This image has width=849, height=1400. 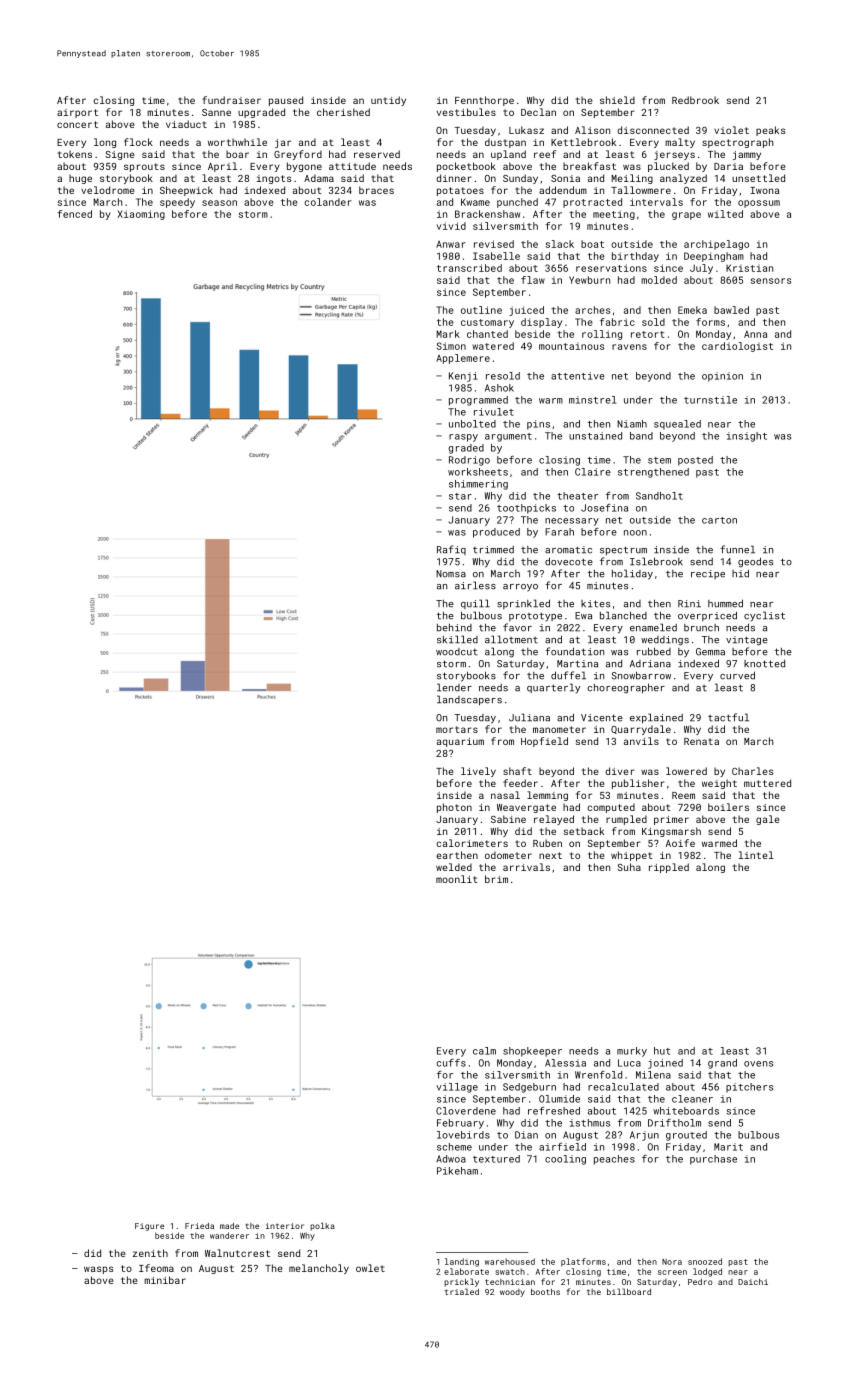 What do you see at coordinates (77, 113) in the image?
I see `airport` at bounding box center [77, 113].
